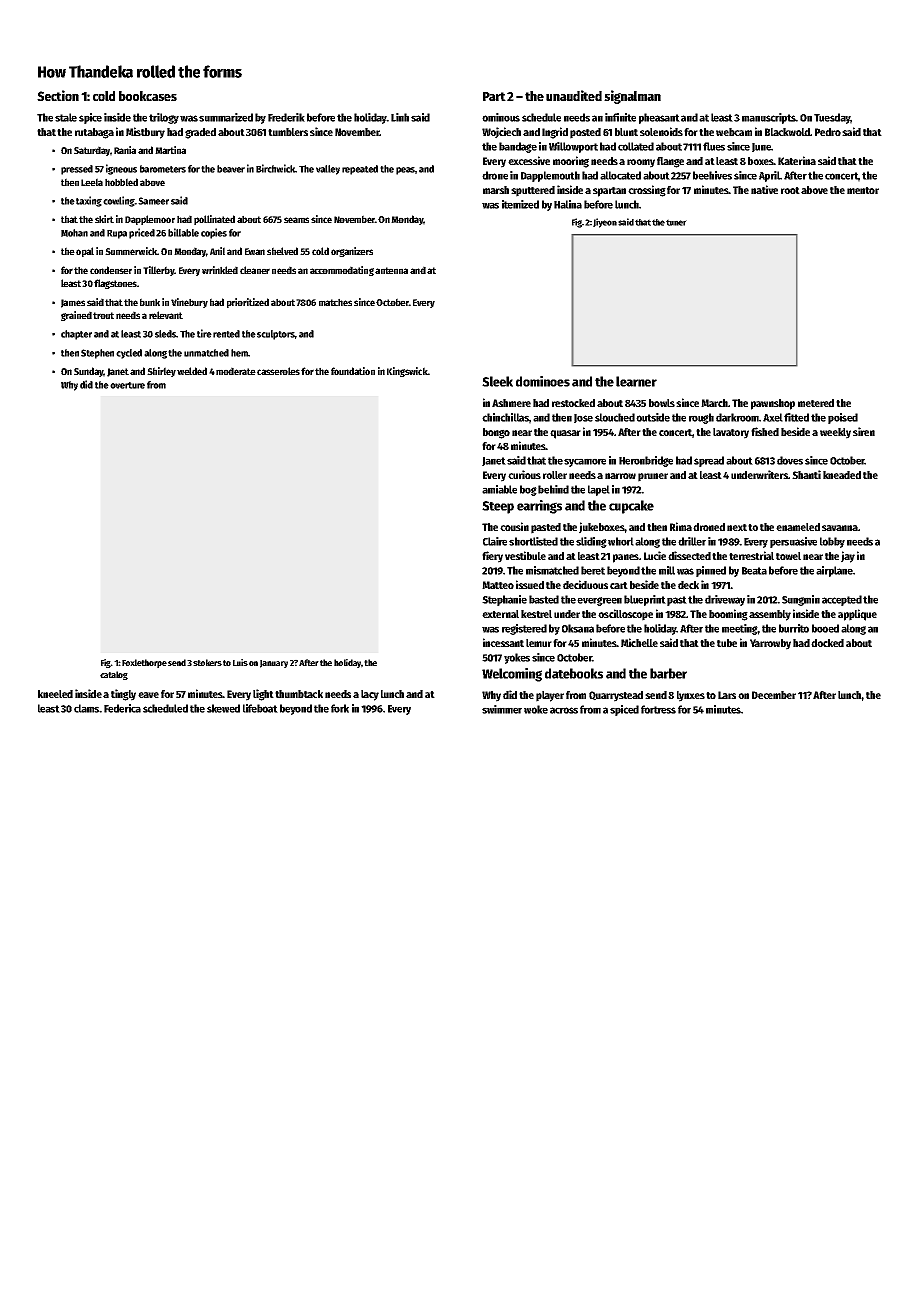 Image resolution: width=924 pixels, height=1308 pixels. What do you see at coordinates (340, 708) in the screenshot?
I see `fork` at bounding box center [340, 708].
